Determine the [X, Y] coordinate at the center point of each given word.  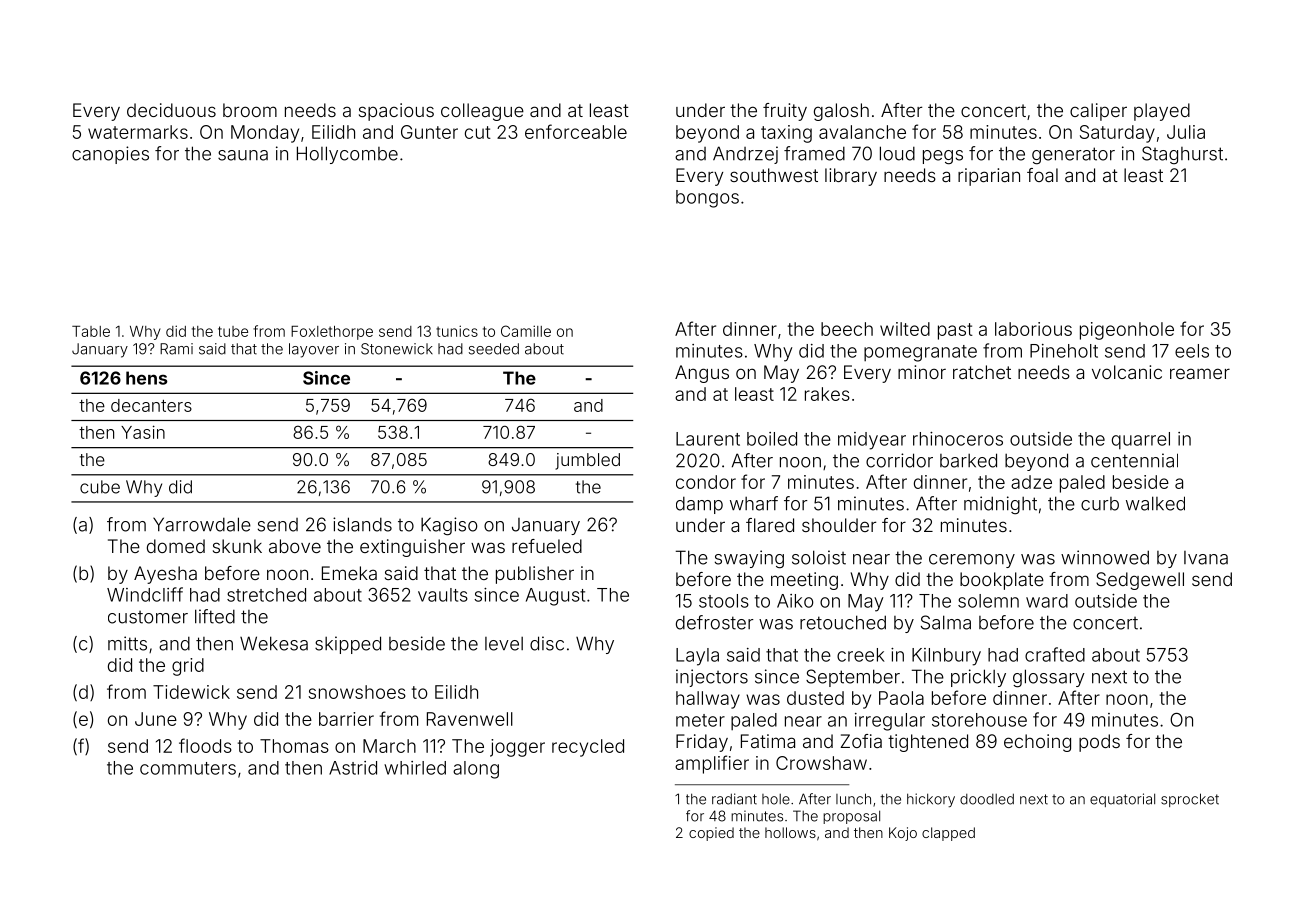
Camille [526, 331]
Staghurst [1182, 155]
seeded [494, 349]
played [1162, 112]
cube [100, 487]
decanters [151, 405]
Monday [265, 134]
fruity [785, 112]
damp [699, 505]
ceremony [972, 561]
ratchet [982, 372]
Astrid [353, 768]
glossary [1049, 678]
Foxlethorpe [332, 333]
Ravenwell [470, 719]
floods [205, 745]
